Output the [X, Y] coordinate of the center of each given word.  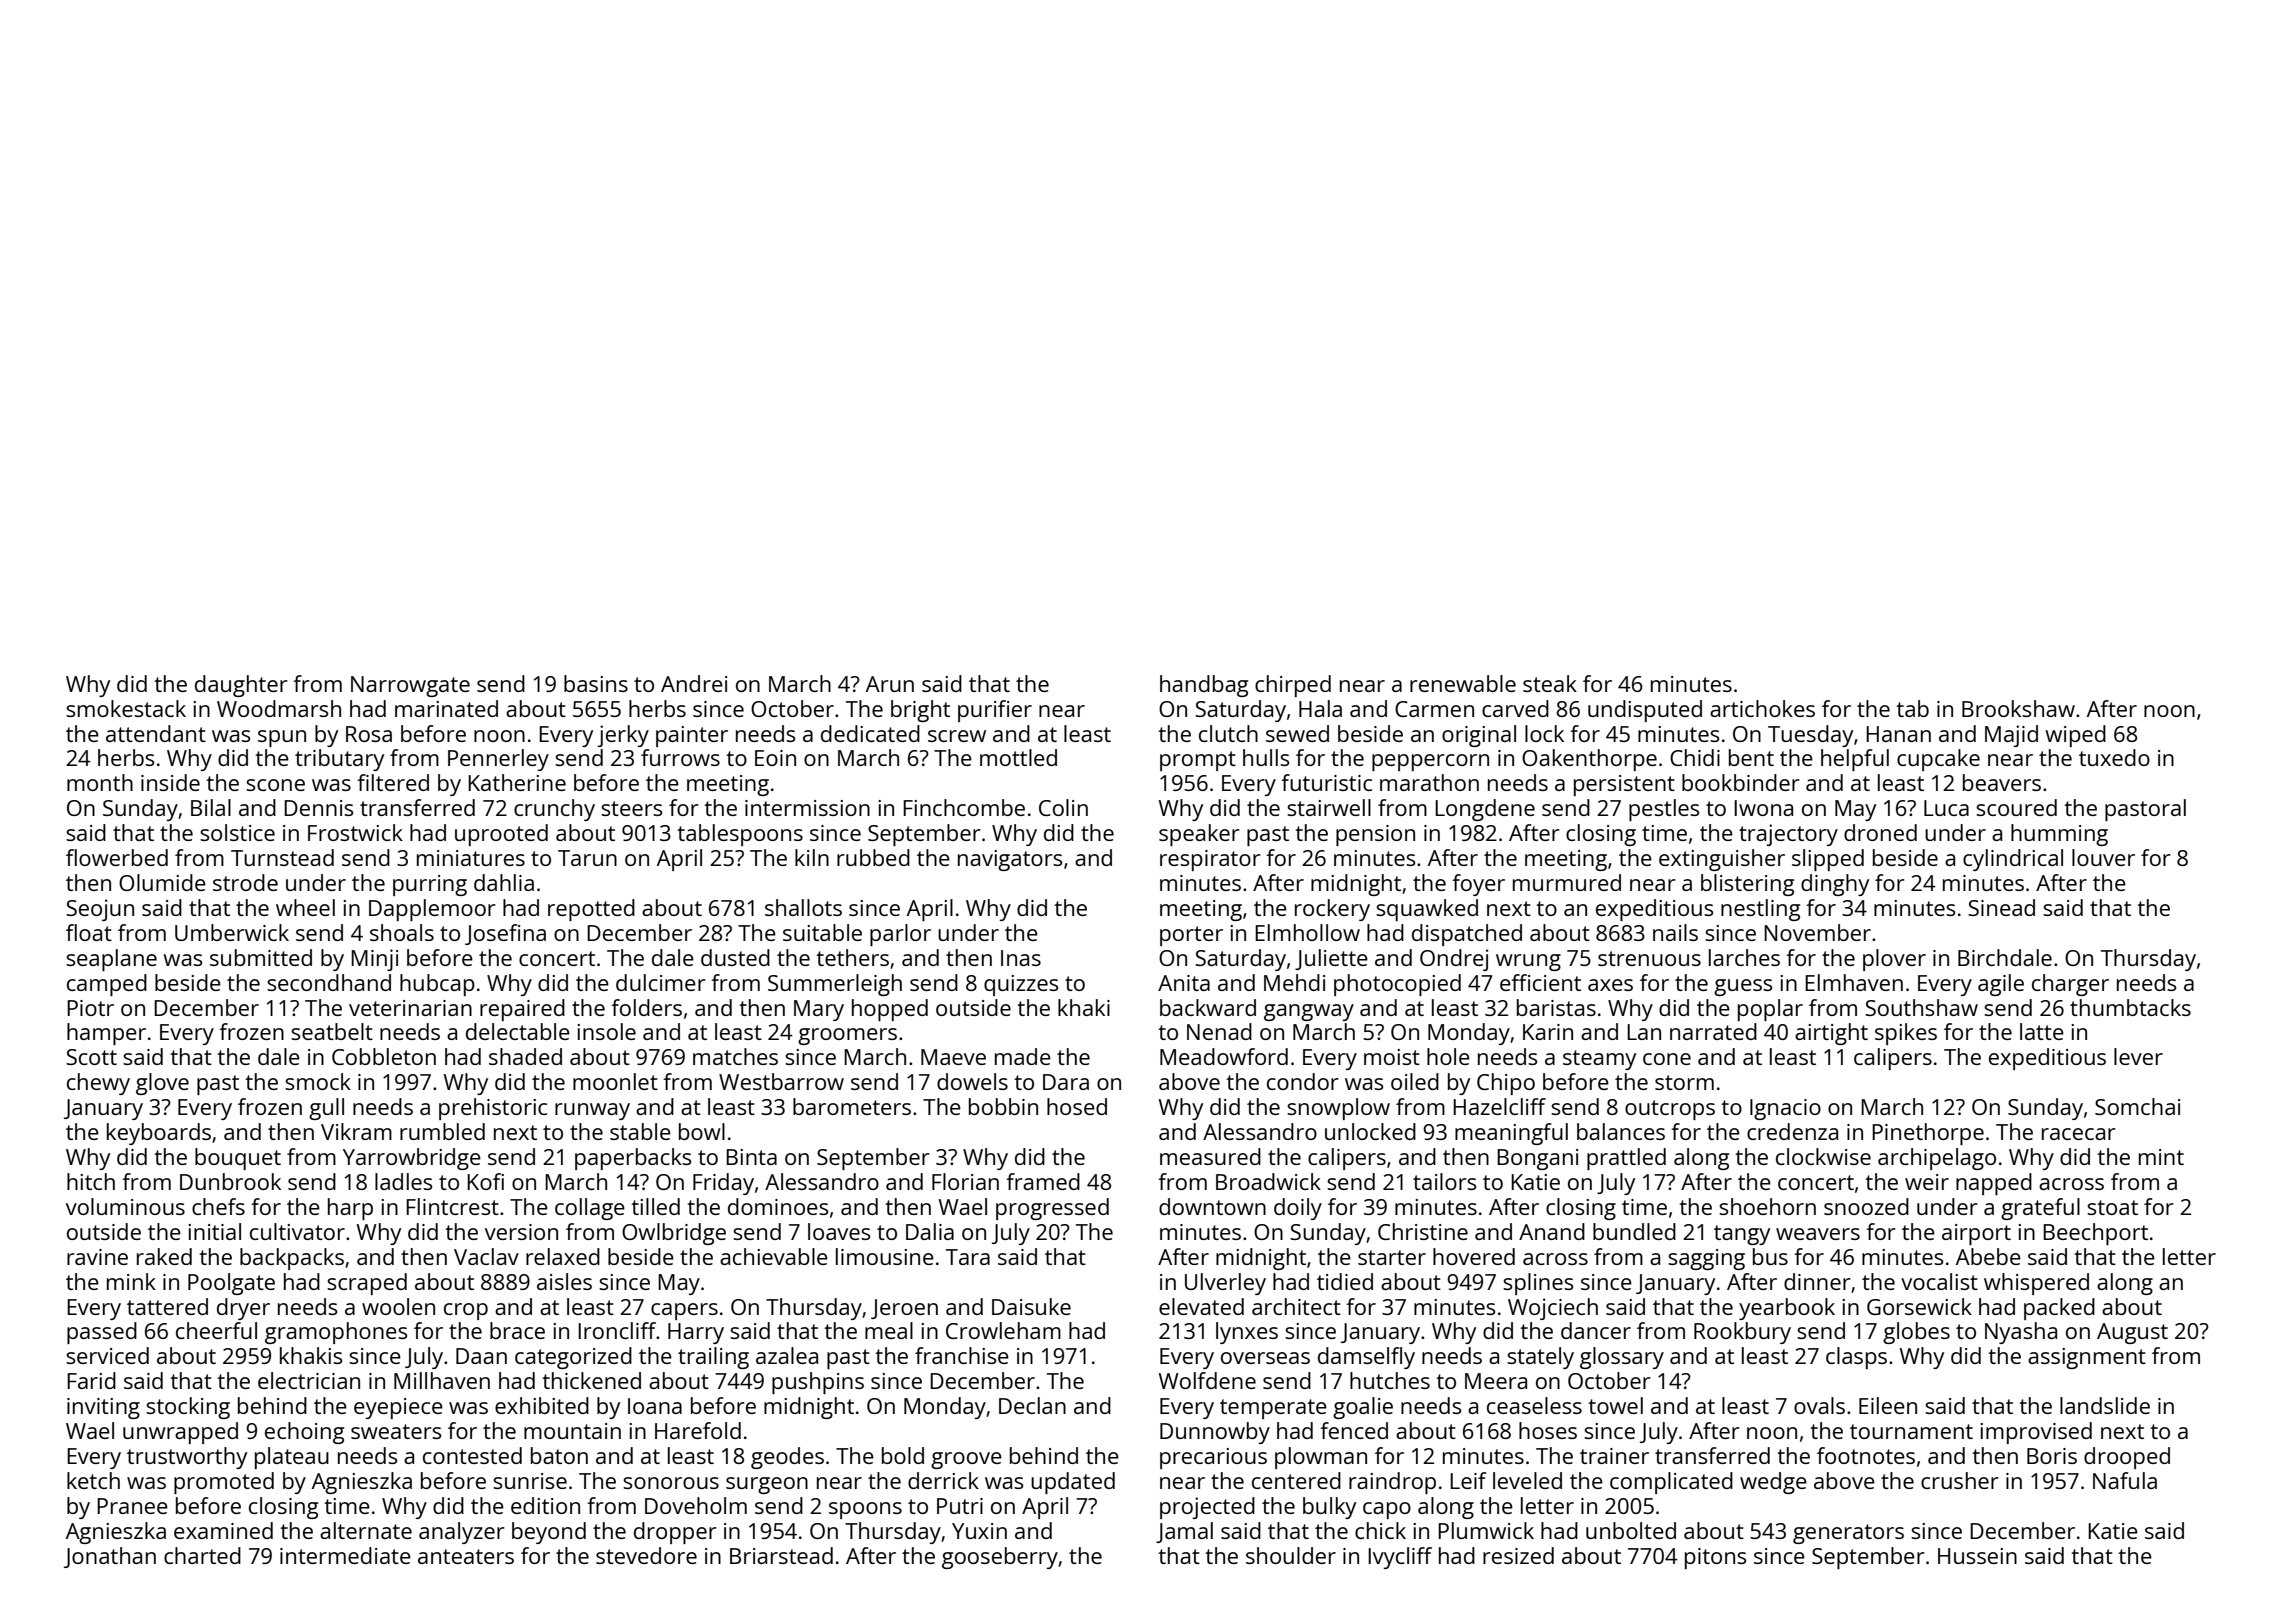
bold [903, 1455]
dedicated [870, 733]
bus [1770, 1256]
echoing [304, 1433]
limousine [885, 1256]
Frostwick [355, 832]
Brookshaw [2018, 708]
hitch [91, 1181]
